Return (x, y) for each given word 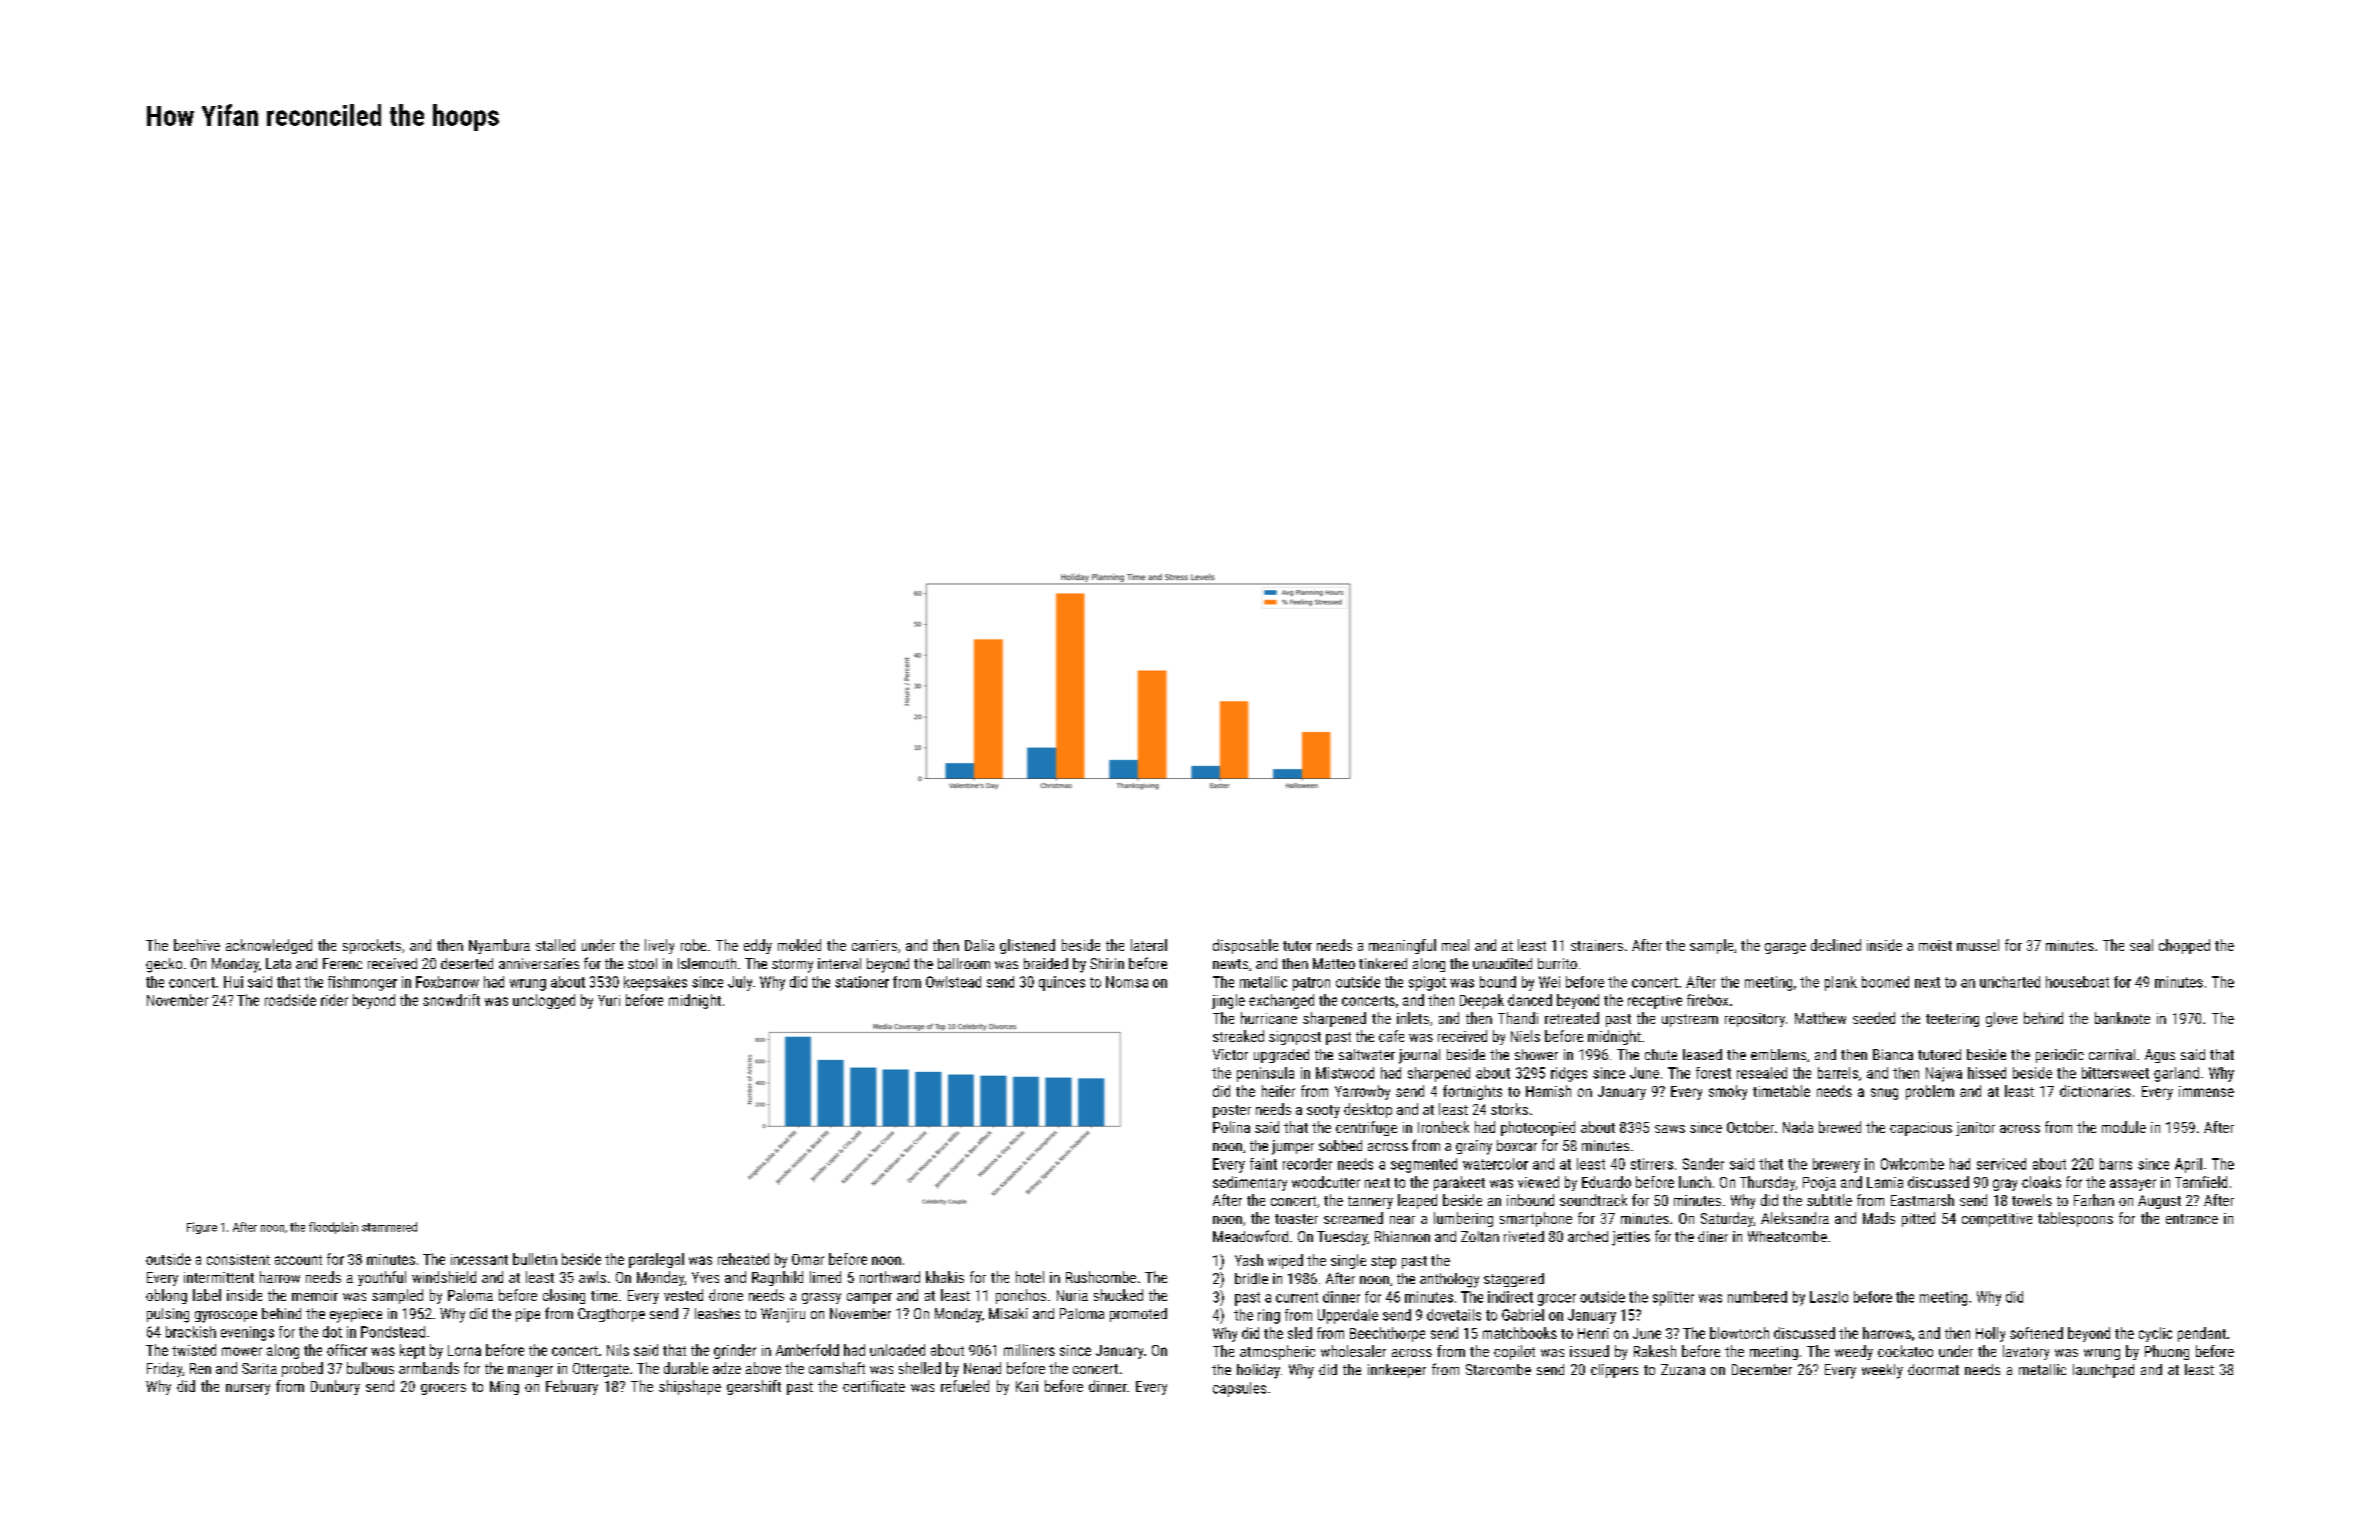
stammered (389, 1227)
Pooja (1819, 1184)
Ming (504, 1388)
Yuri (609, 1000)
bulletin (535, 1259)
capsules (1239, 1389)
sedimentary (1250, 1183)
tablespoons (2075, 1219)
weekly (1882, 1371)
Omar (808, 1259)
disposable (1245, 946)
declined (1836, 945)
